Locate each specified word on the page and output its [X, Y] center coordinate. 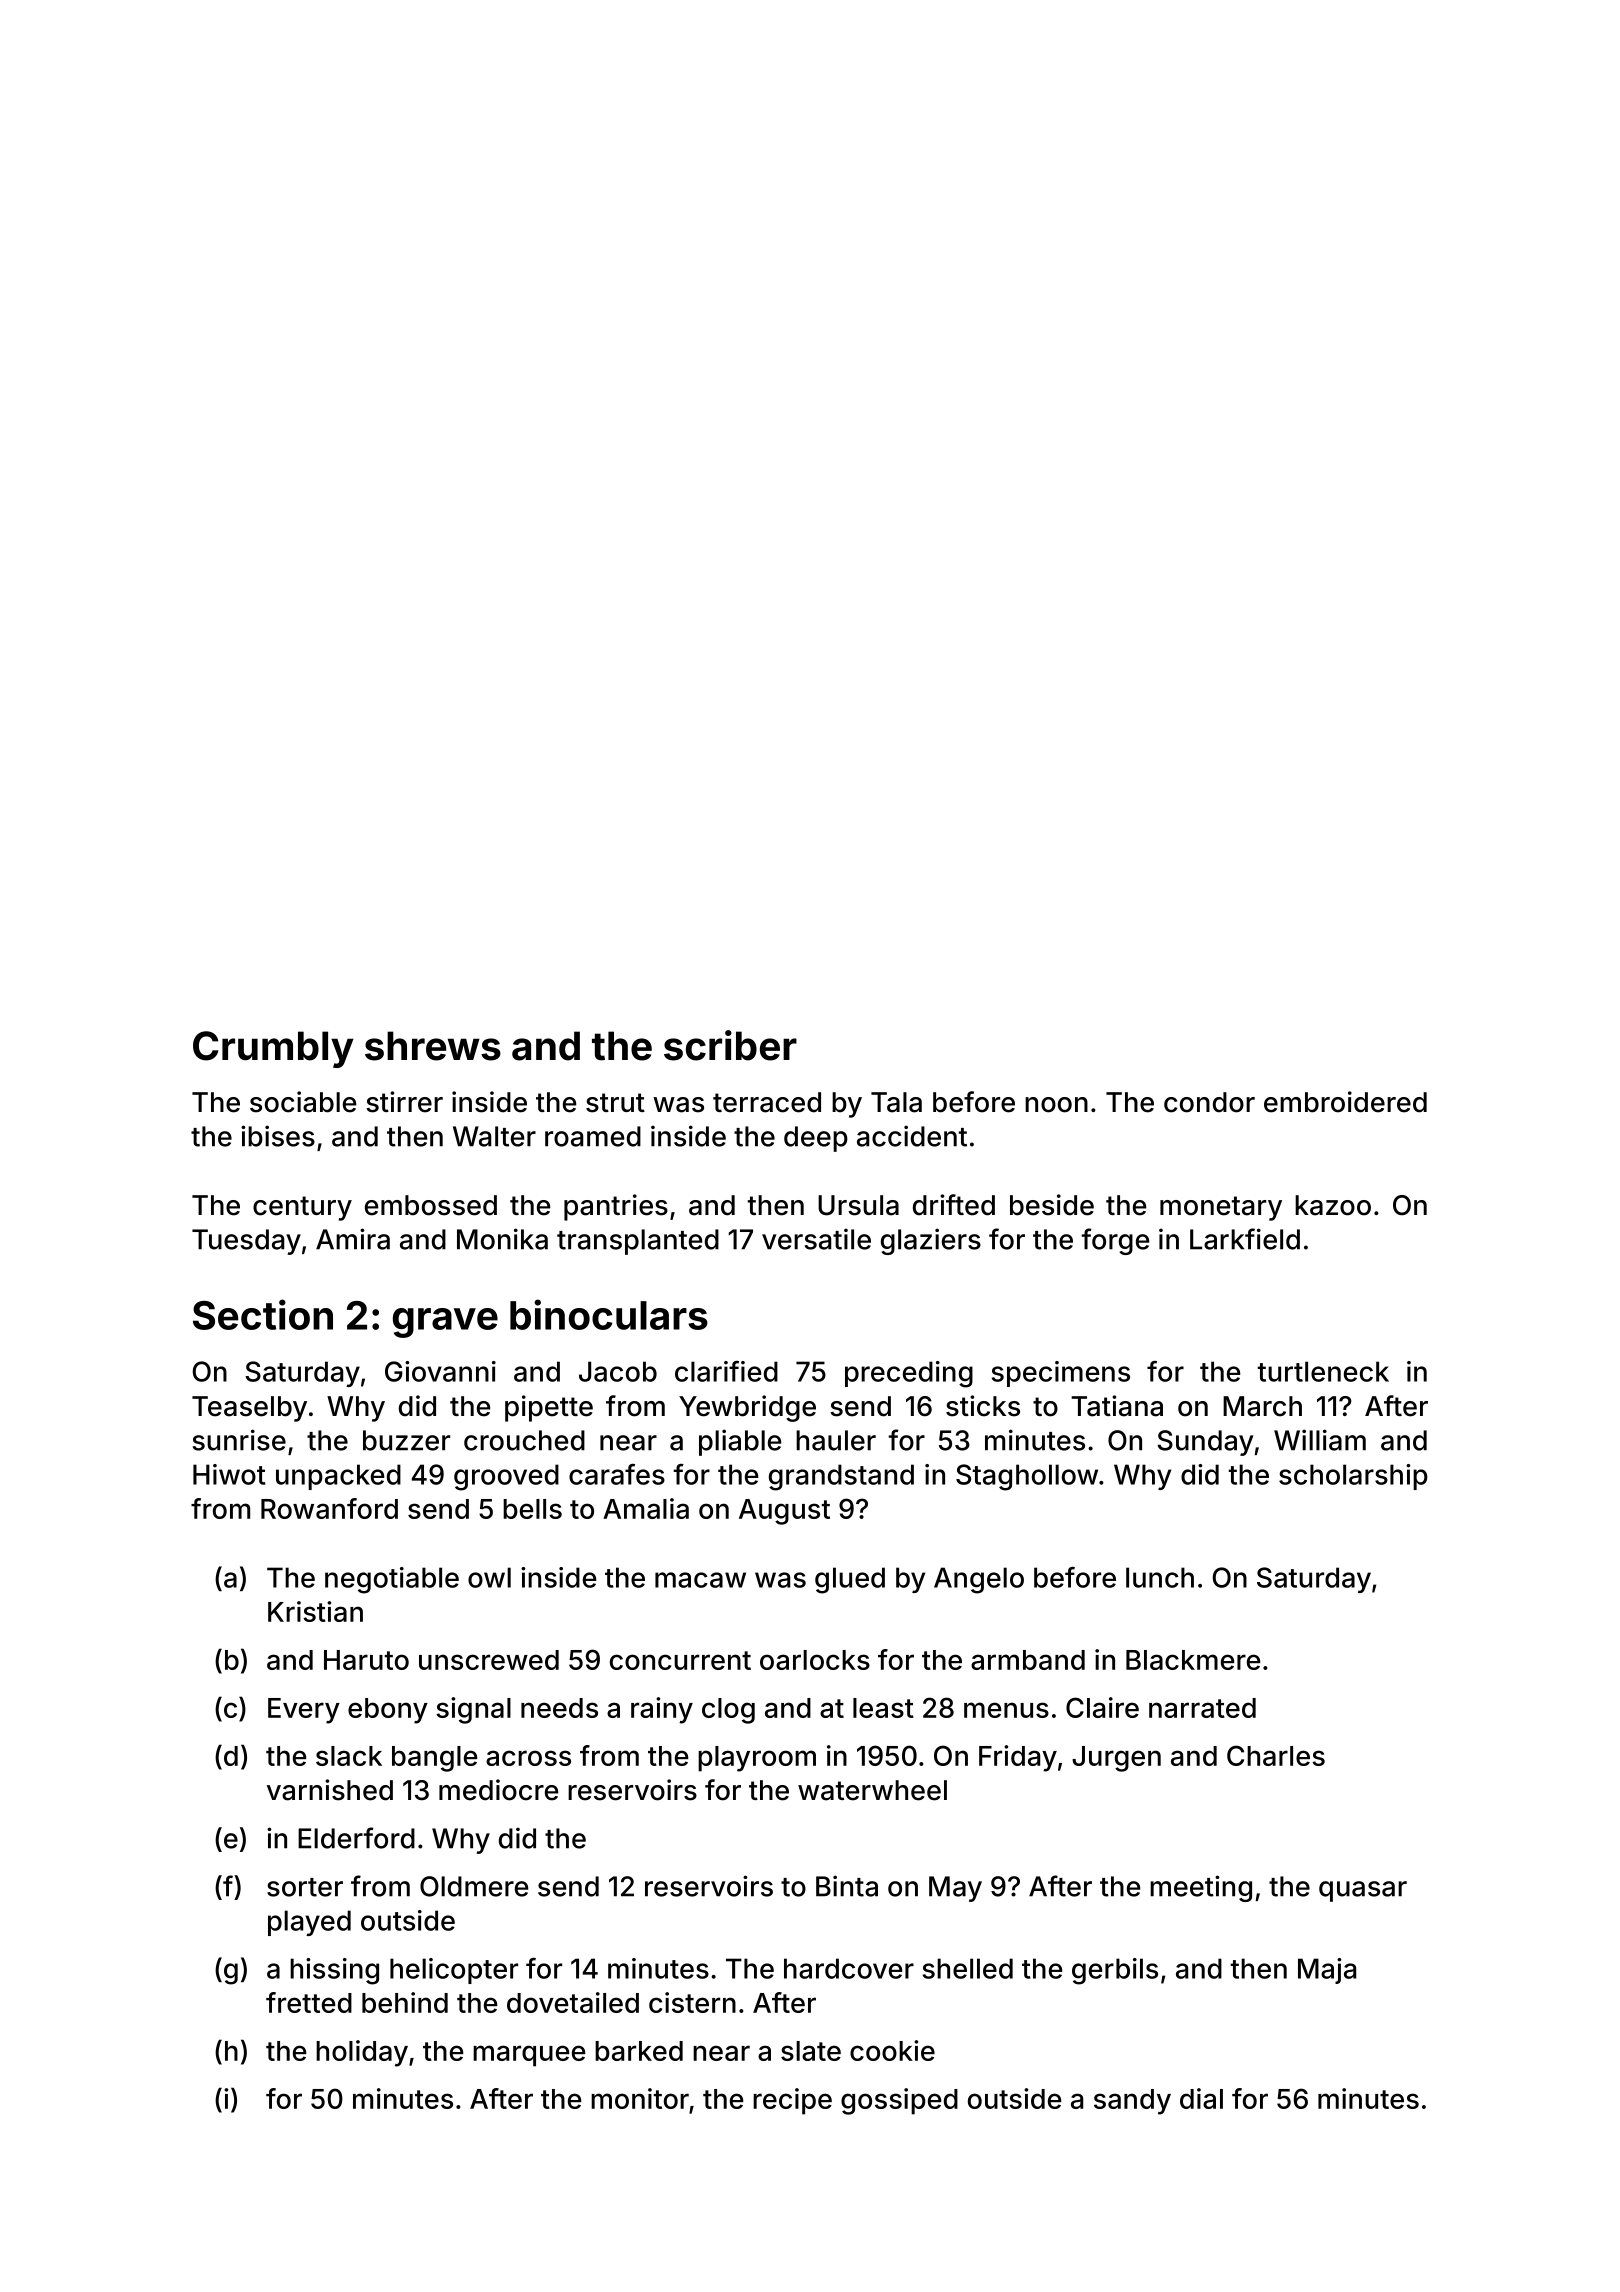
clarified [726, 1371]
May [955, 1889]
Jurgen [1116, 1759]
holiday [362, 2053]
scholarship [1353, 1477]
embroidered [1345, 1102]
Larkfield [1245, 1239]
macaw [700, 1580]
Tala [896, 1102]
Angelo [979, 1580]
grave [445, 1323]
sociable [303, 1102]
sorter [305, 1887]
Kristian [315, 1611]
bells [532, 1509]
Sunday [1205, 1443]
